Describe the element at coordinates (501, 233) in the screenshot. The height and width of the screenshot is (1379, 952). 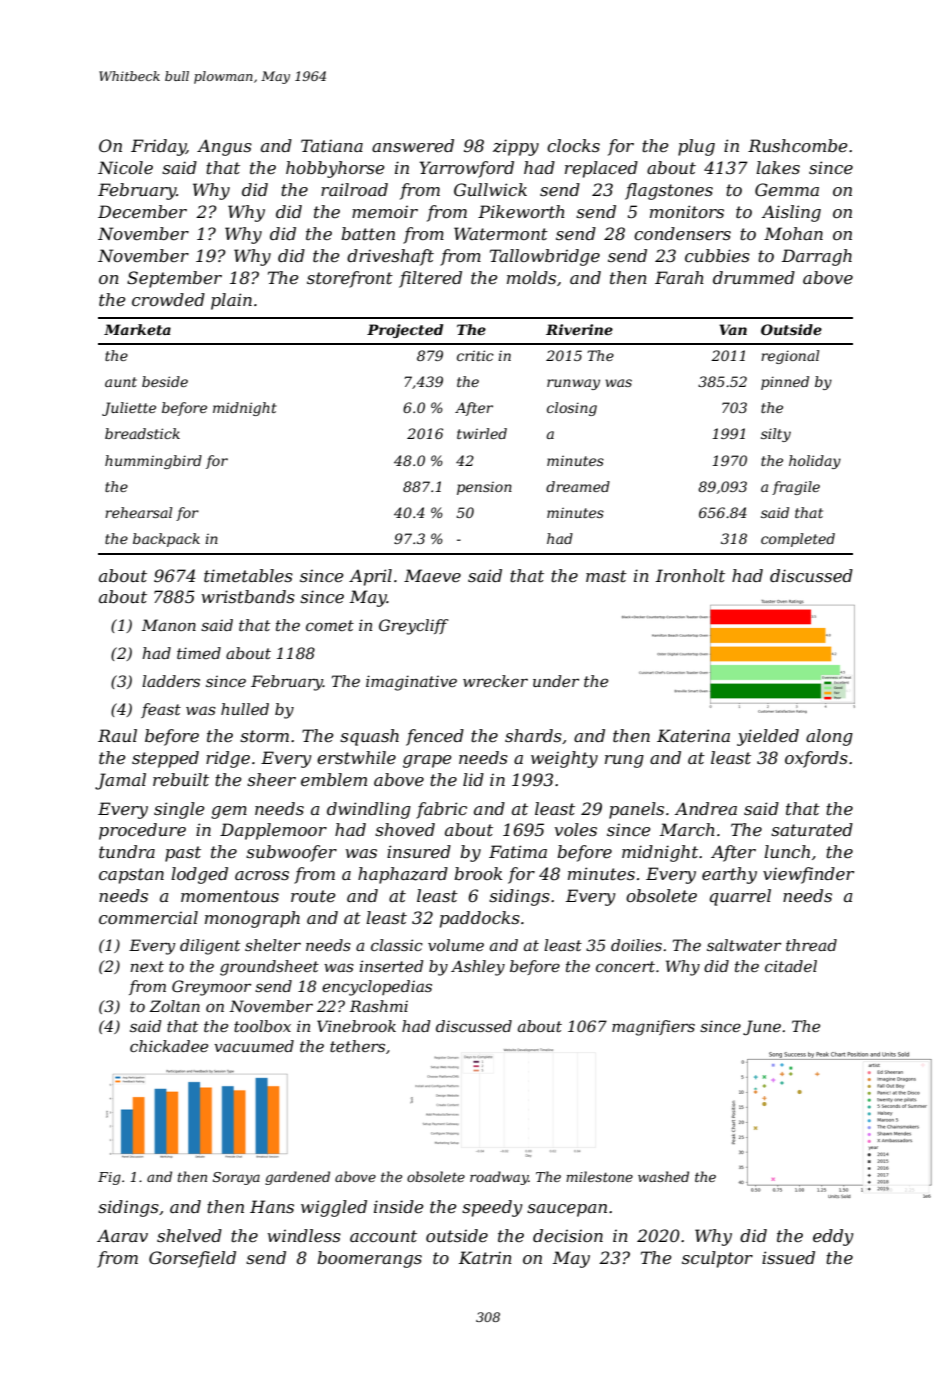
I see `Watermont` at that location.
